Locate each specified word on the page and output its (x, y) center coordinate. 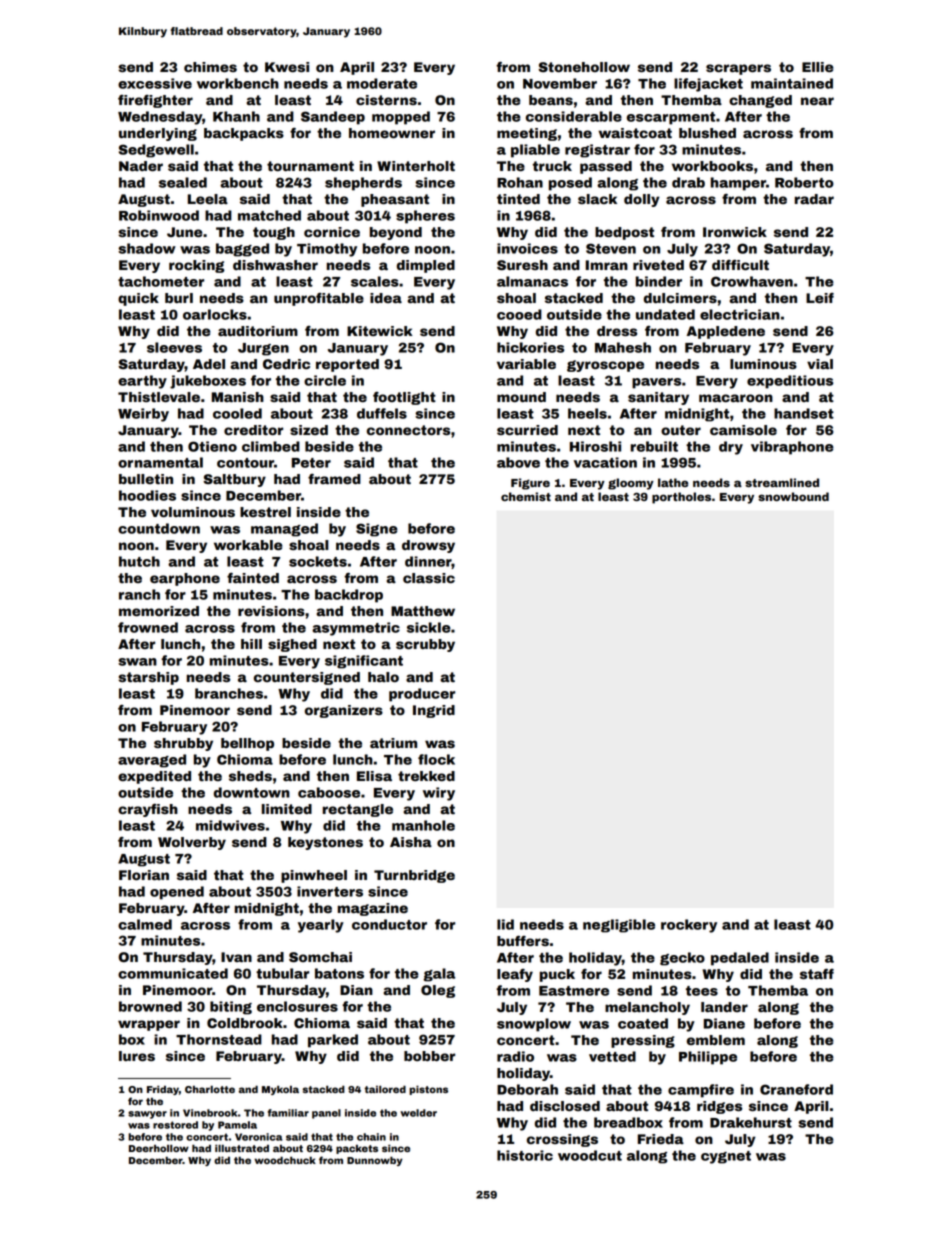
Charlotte (210, 1089)
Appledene (726, 332)
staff (817, 974)
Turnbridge (414, 876)
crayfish (148, 810)
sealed (183, 182)
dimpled (426, 266)
